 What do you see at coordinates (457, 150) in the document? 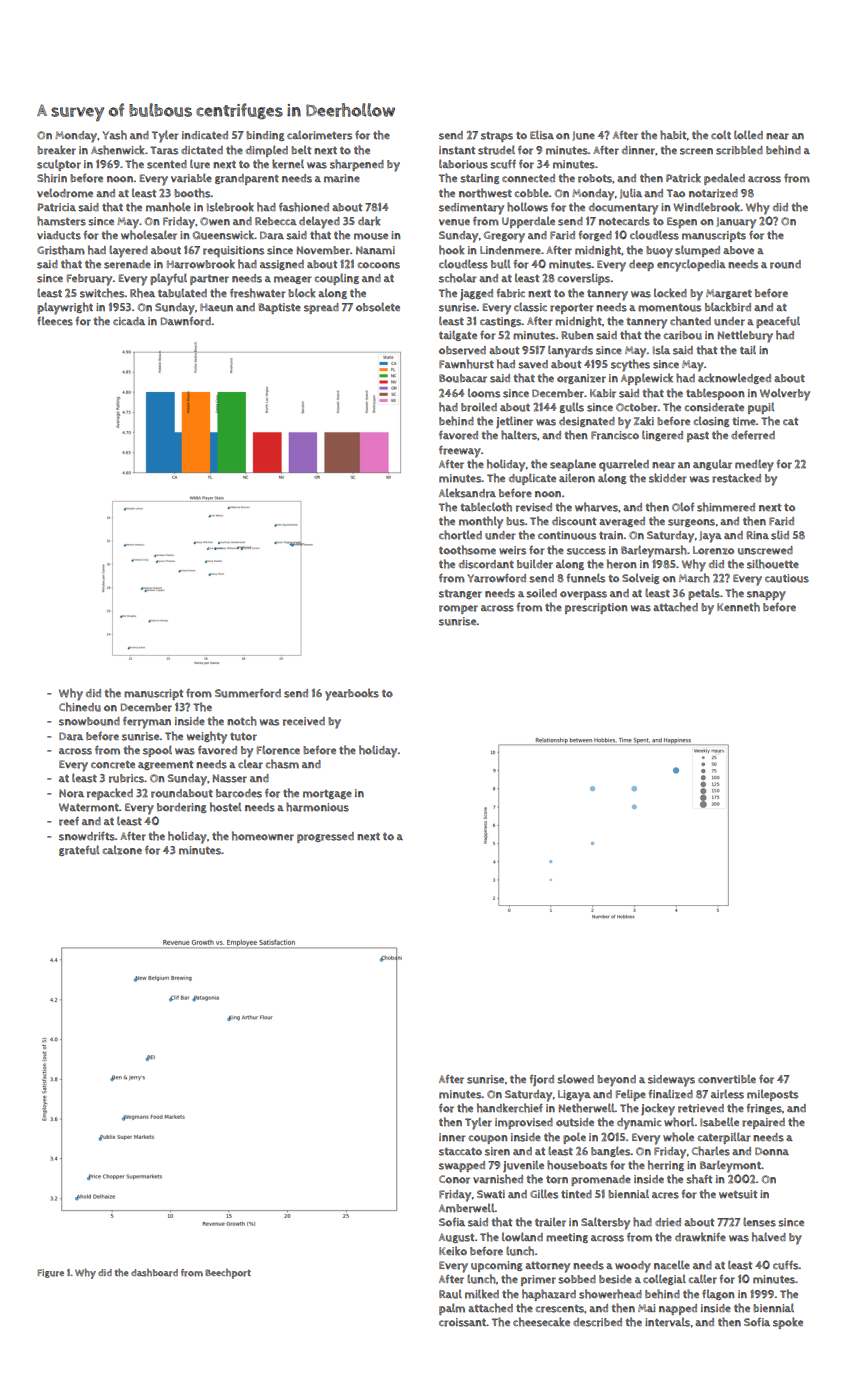
I see `instant` at bounding box center [457, 150].
